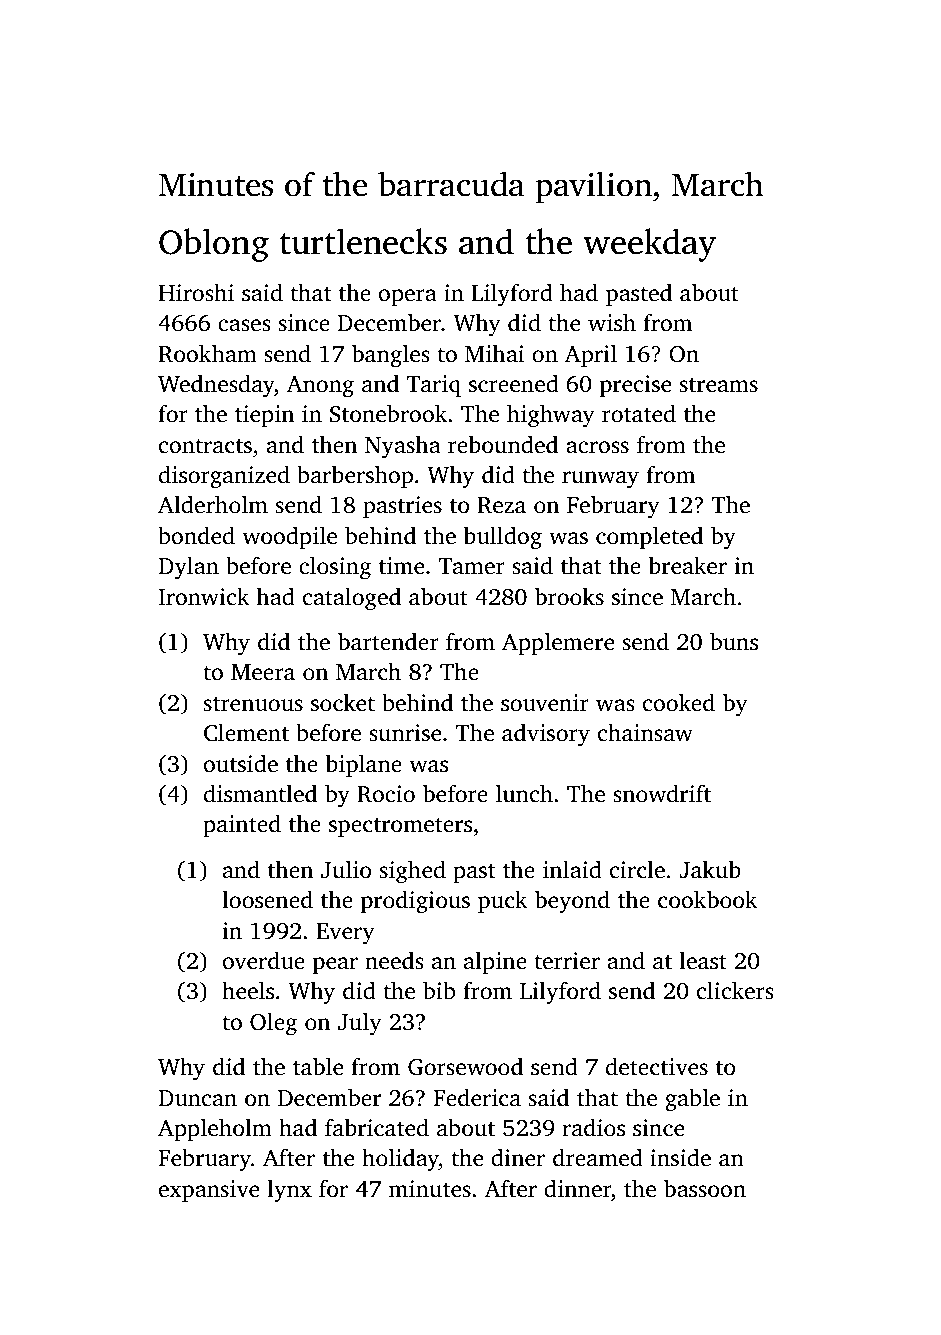 Image resolution: width=941 pixels, height=1335 pixels. Describe the element at coordinates (244, 325) in the screenshot. I see `cases` at that location.
